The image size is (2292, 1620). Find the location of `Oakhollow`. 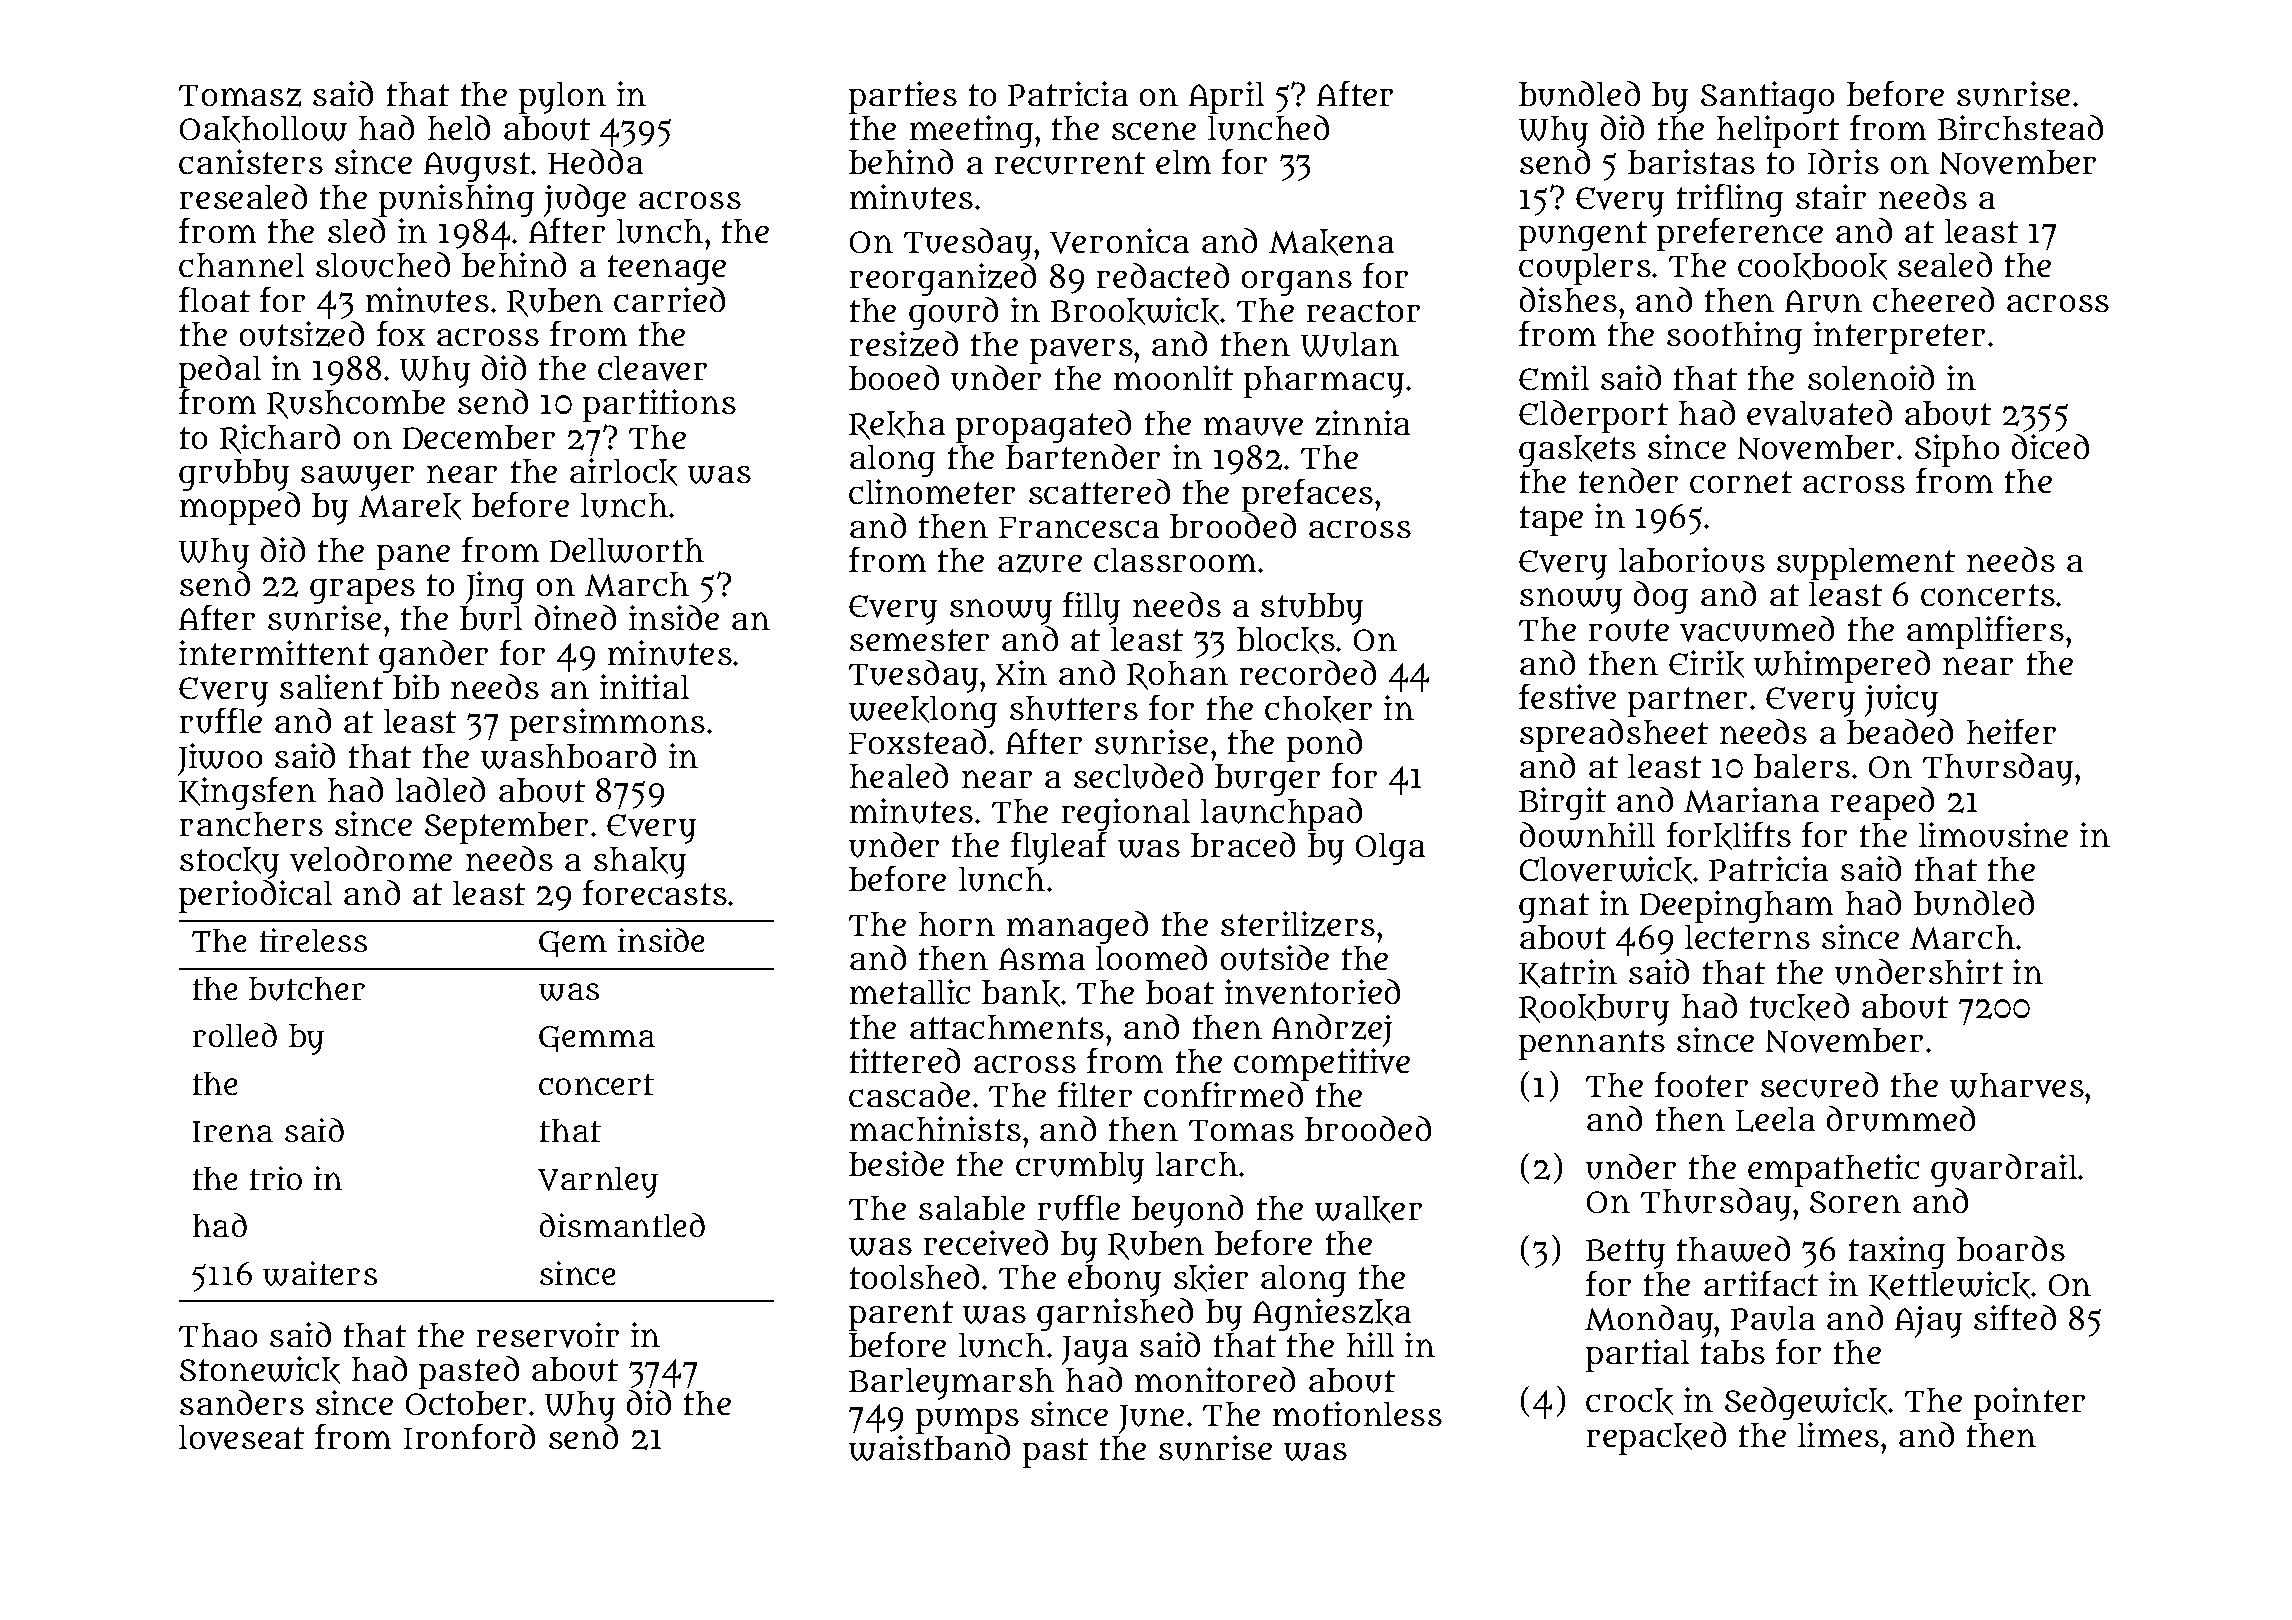

Oakhollow is located at coordinates (263, 129).
